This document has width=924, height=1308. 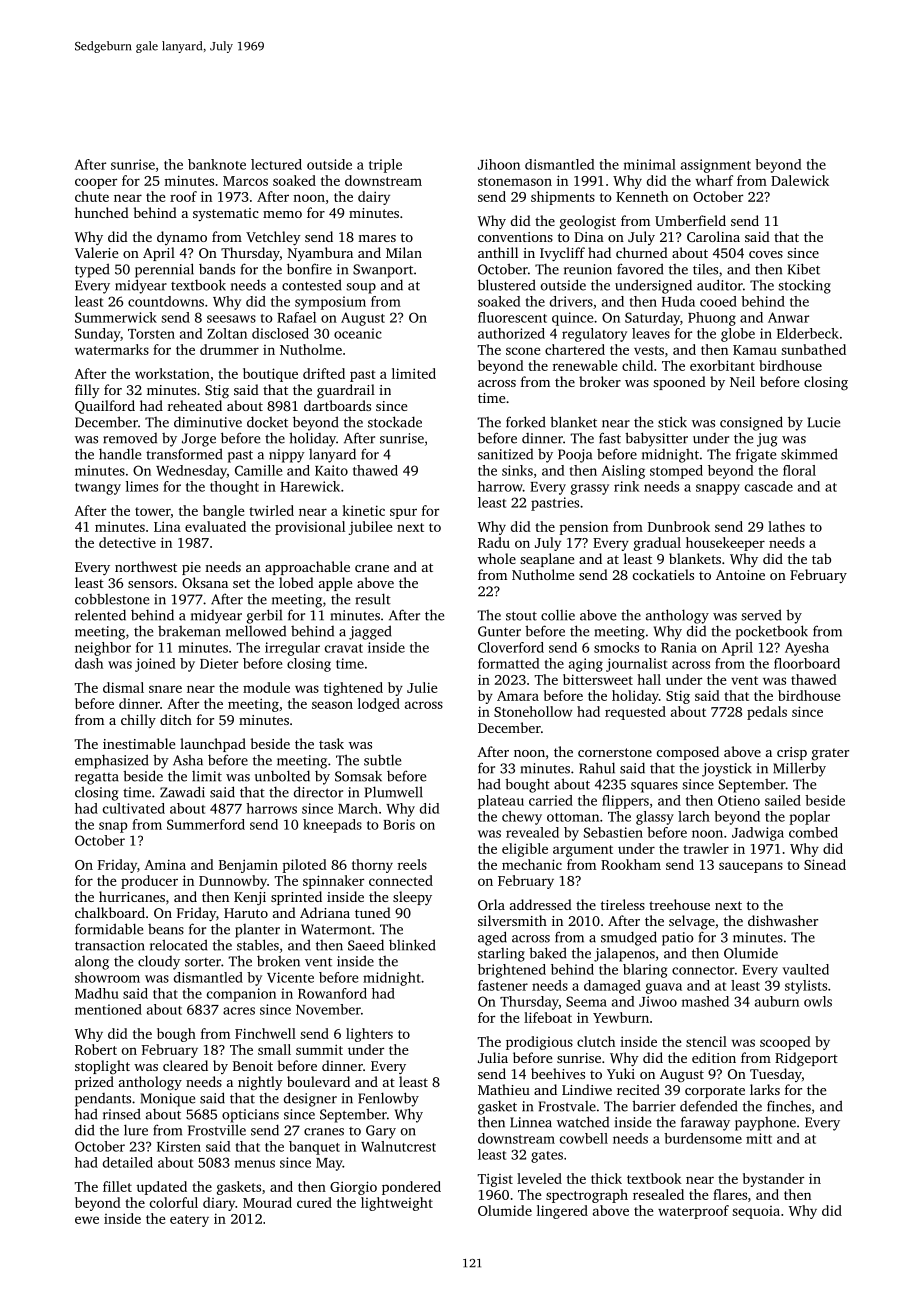 I want to click on pedals, so click(x=767, y=713).
